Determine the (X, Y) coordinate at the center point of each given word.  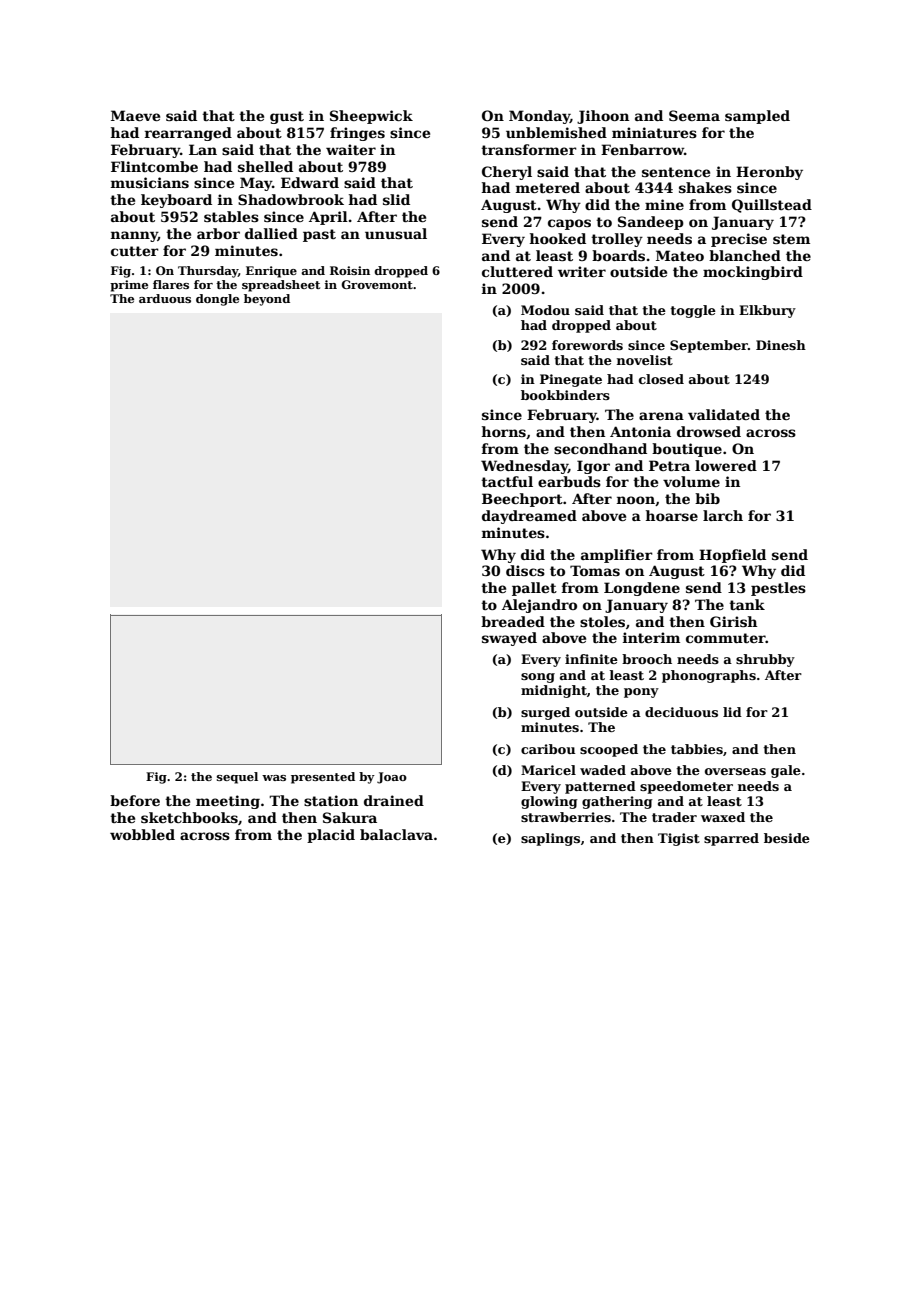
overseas (735, 771)
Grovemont (377, 284)
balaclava (396, 834)
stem (791, 239)
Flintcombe (154, 166)
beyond (267, 300)
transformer (529, 149)
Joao (392, 778)
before (135, 800)
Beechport (522, 500)
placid (331, 836)
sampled (757, 117)
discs (525, 570)
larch (723, 515)
